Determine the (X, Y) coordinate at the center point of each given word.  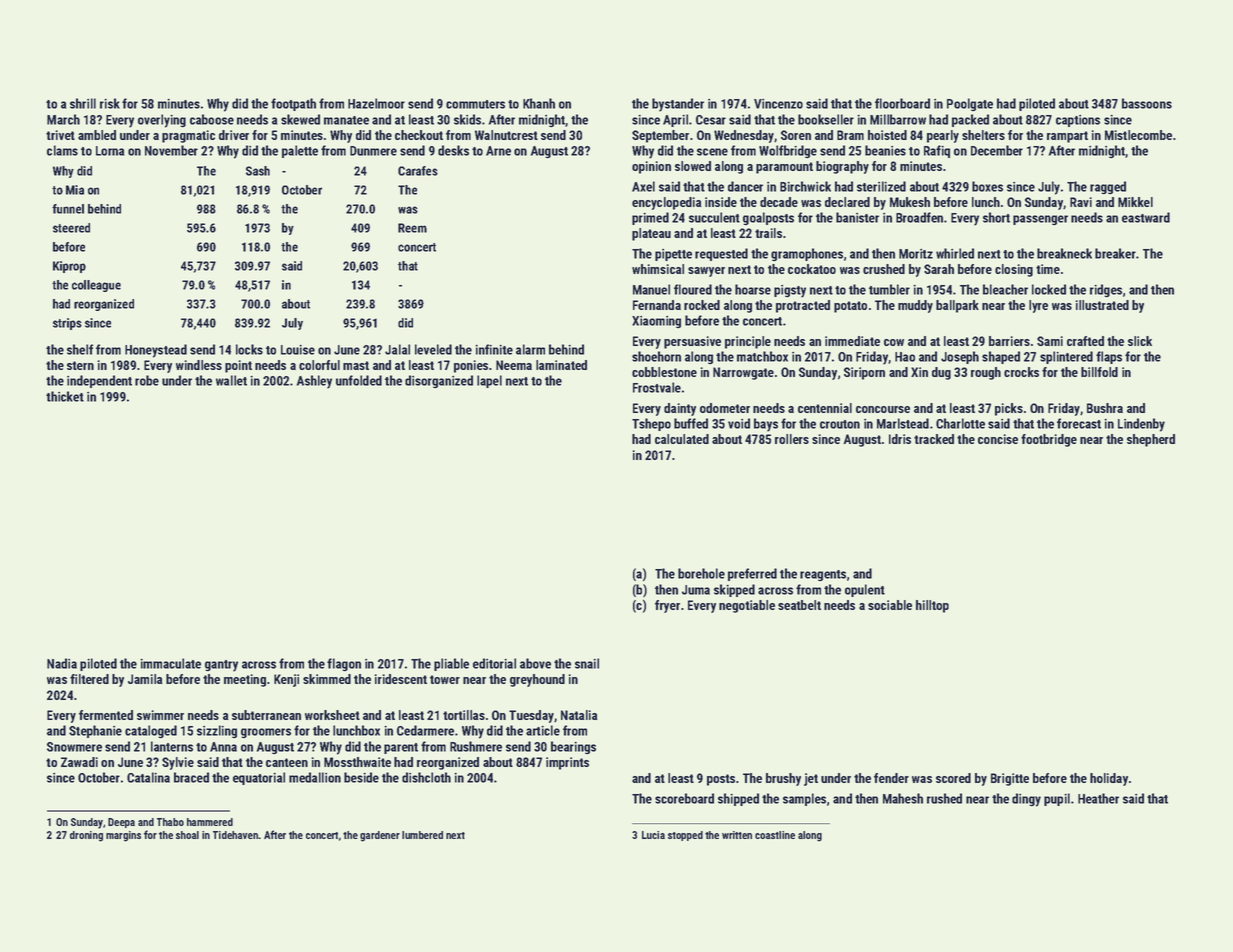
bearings (573, 748)
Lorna (110, 151)
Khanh (539, 103)
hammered (210, 822)
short (996, 217)
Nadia (62, 663)
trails (768, 233)
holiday (1109, 779)
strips (67, 324)
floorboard (902, 103)
